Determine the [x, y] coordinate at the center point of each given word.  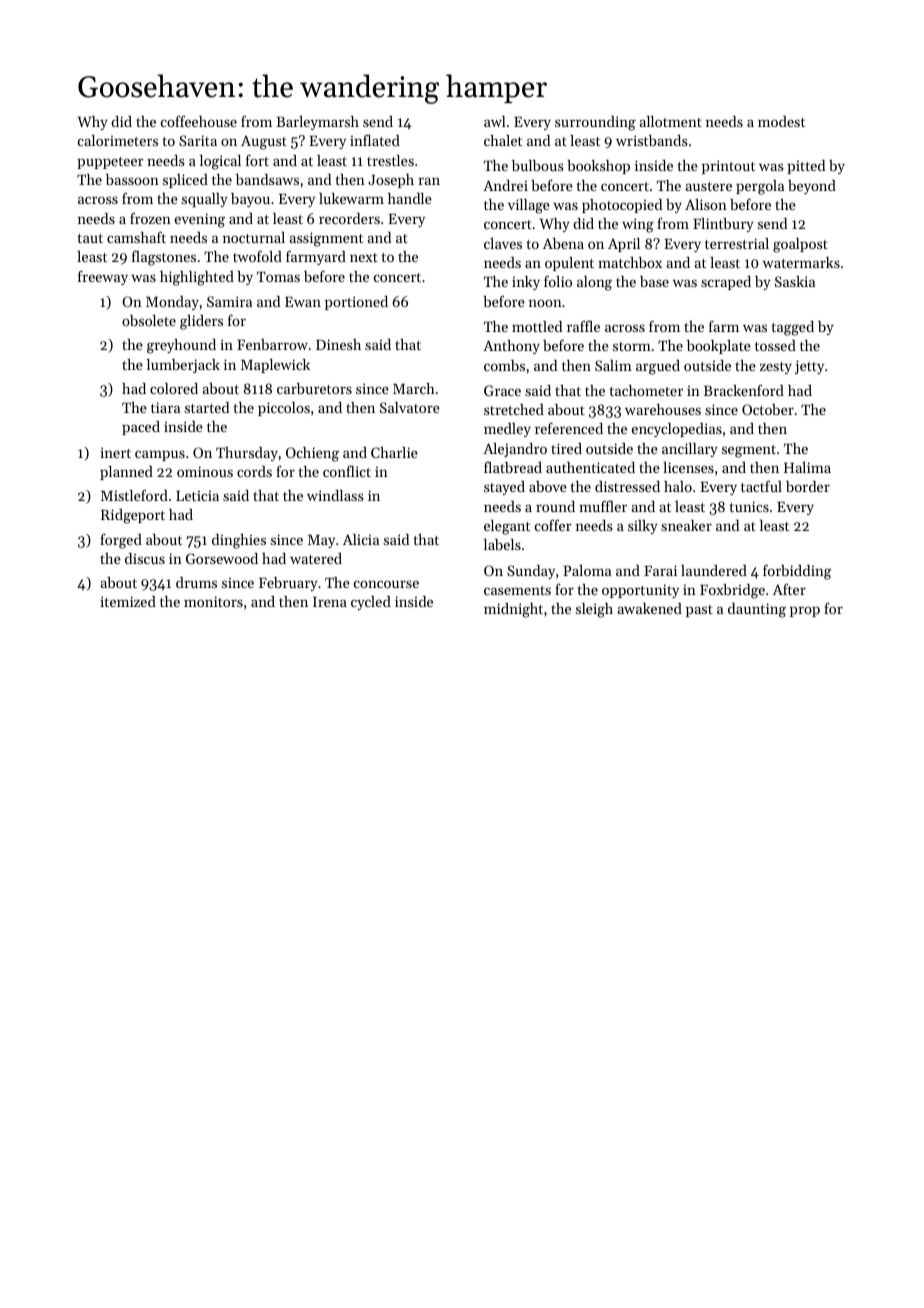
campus [160, 455]
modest [781, 121]
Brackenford [744, 390]
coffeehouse [199, 121]
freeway [103, 277]
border [808, 486]
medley [507, 430]
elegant [507, 527]
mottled [537, 326]
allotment [670, 121]
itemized [128, 601]
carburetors [314, 388]
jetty [809, 367]
